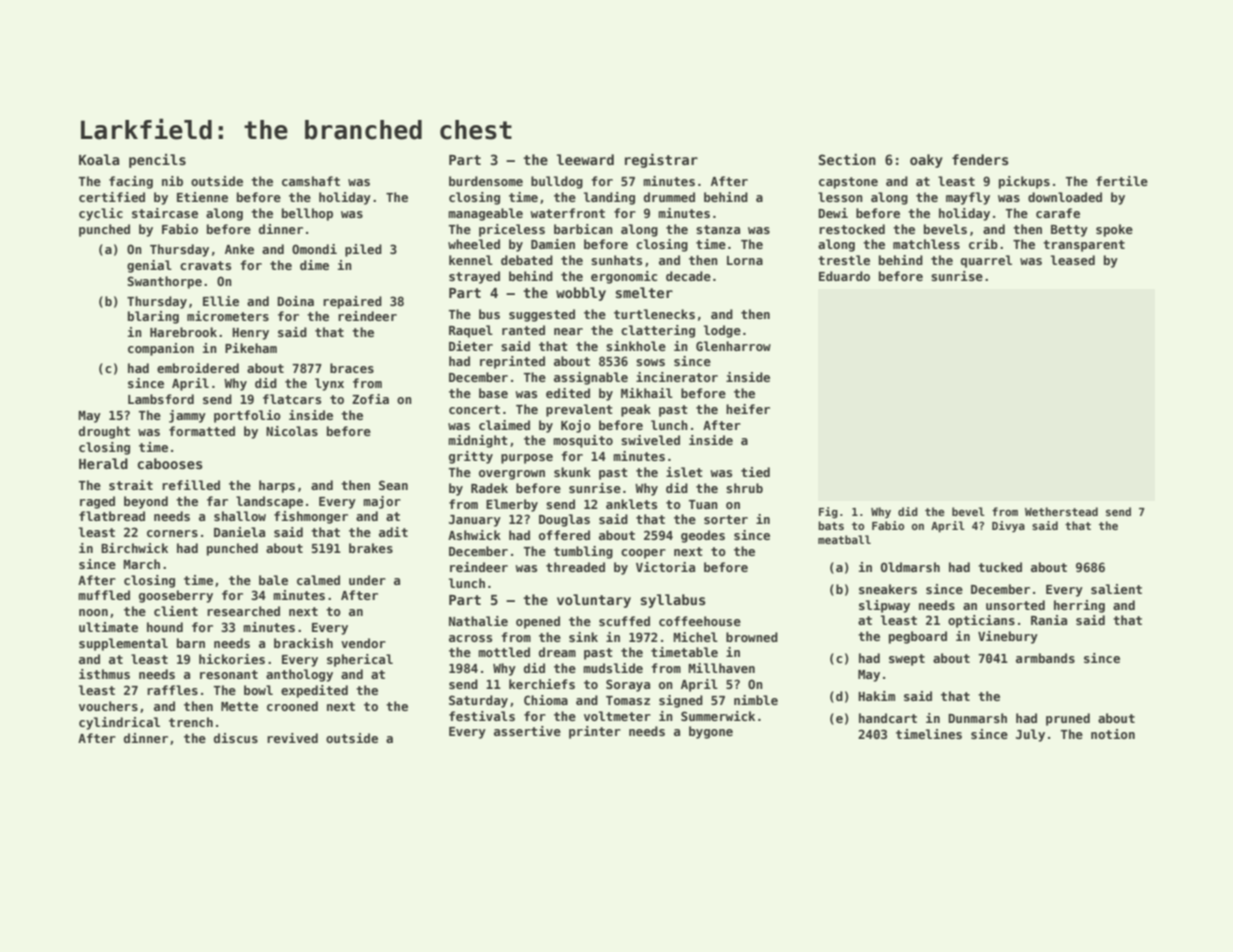 The width and height of the image is (1233, 952). I want to click on brackish, so click(303, 643).
